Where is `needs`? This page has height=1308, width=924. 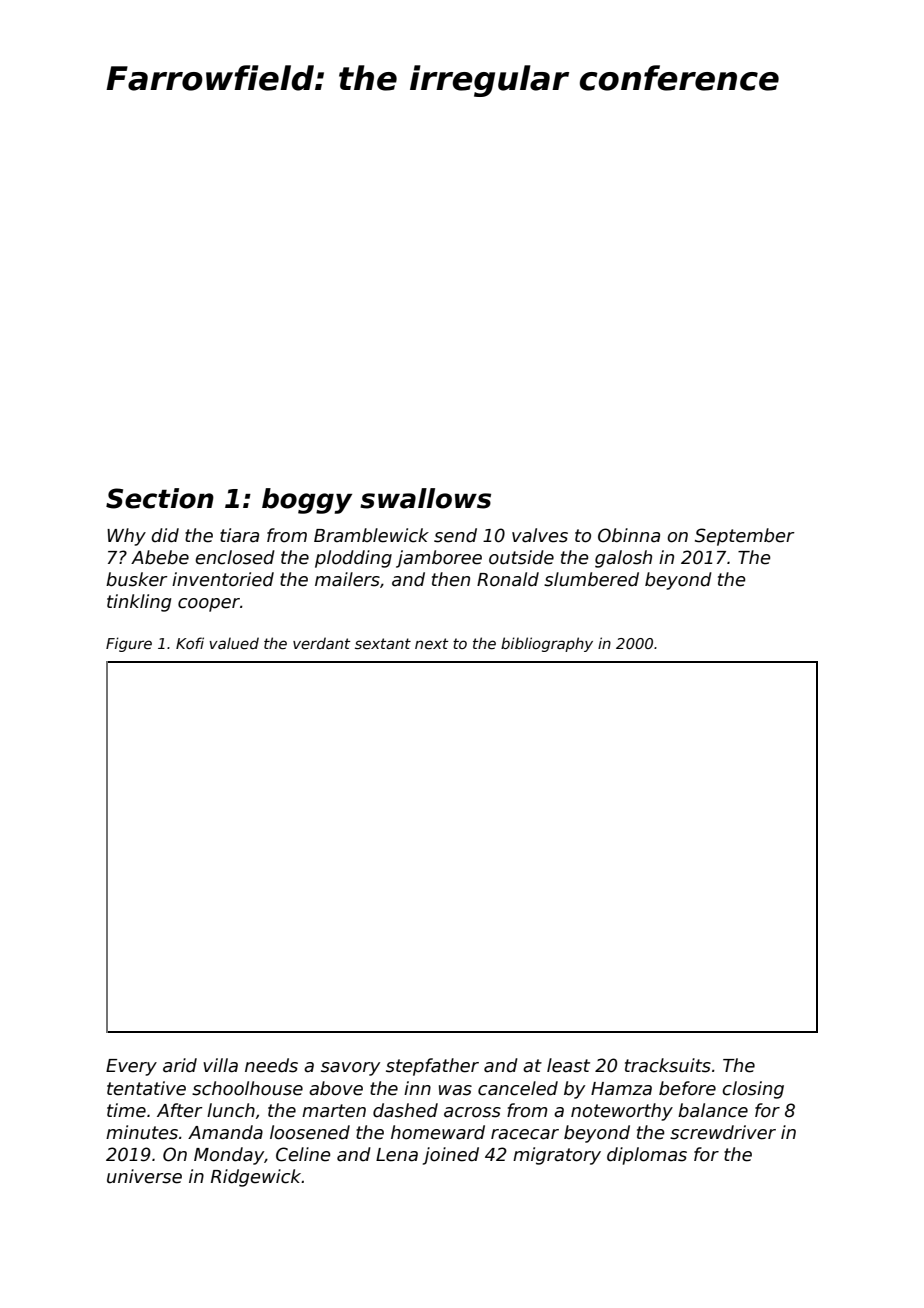 needs is located at coordinates (271, 1065).
